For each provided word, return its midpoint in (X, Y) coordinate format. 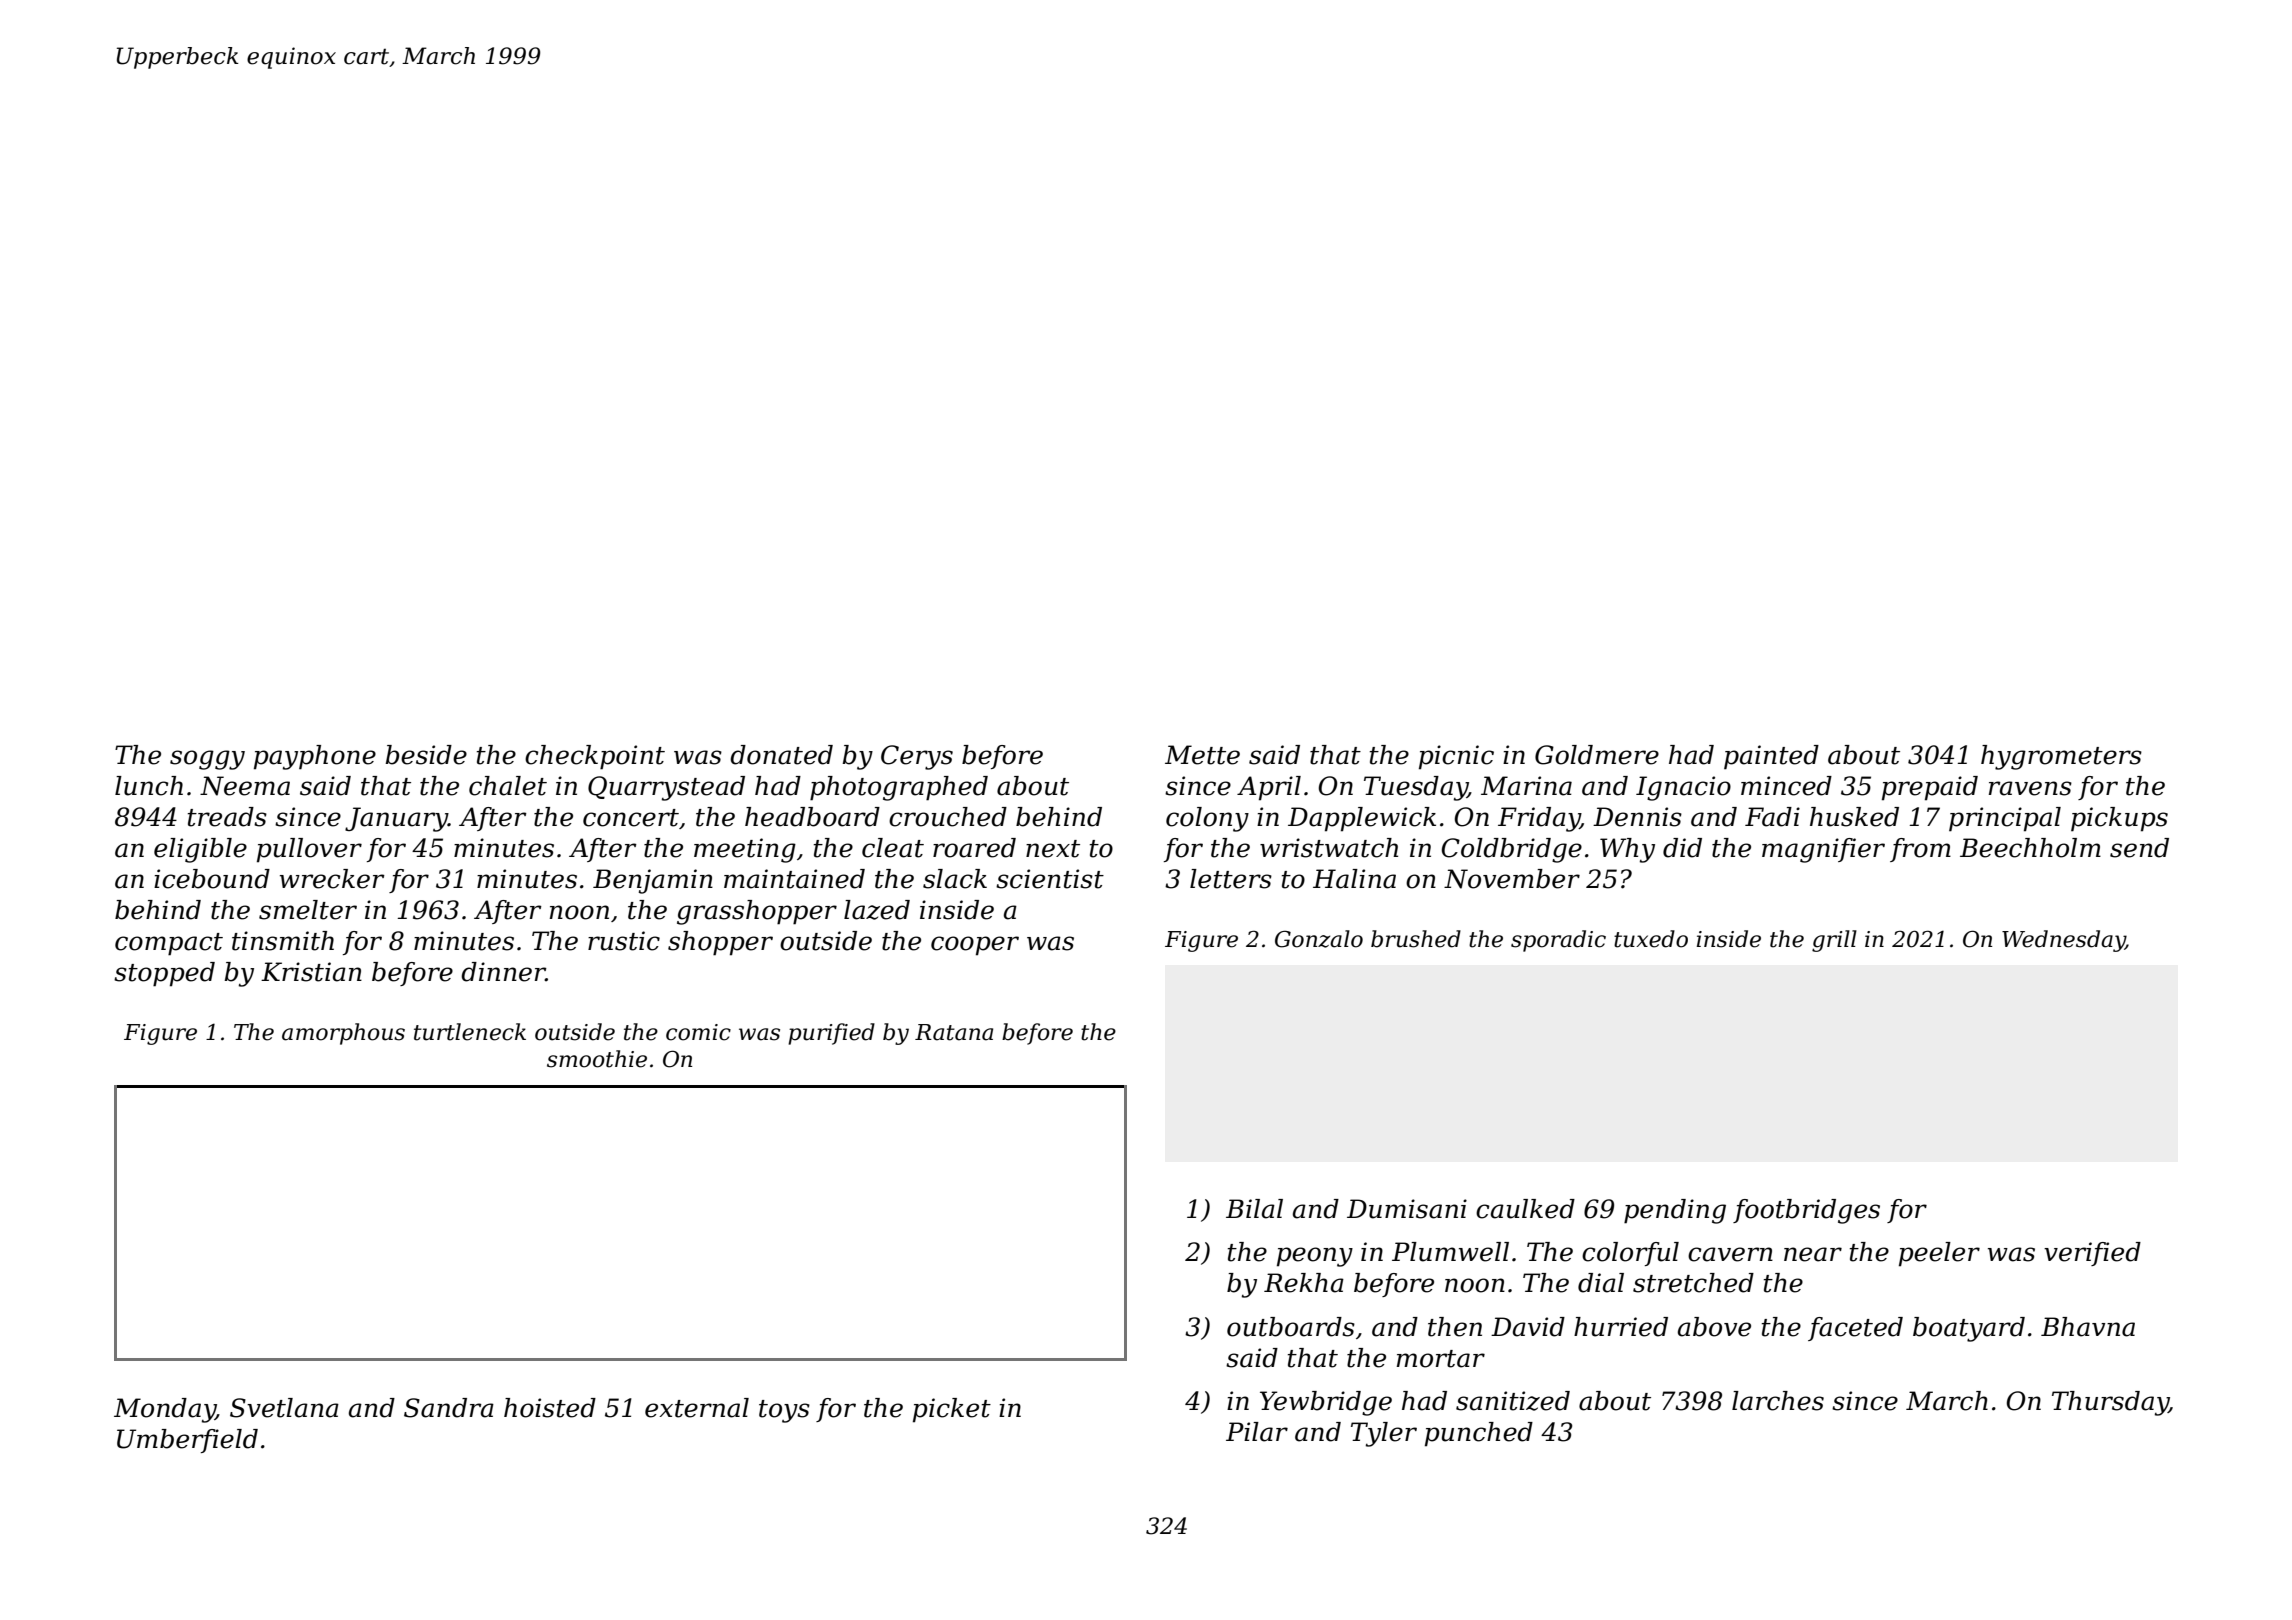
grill (1834, 941)
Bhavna (2088, 1327)
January (396, 819)
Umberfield (187, 1441)
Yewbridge (1326, 1403)
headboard (812, 817)
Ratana (954, 1032)
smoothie (597, 1059)
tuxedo (1651, 939)
